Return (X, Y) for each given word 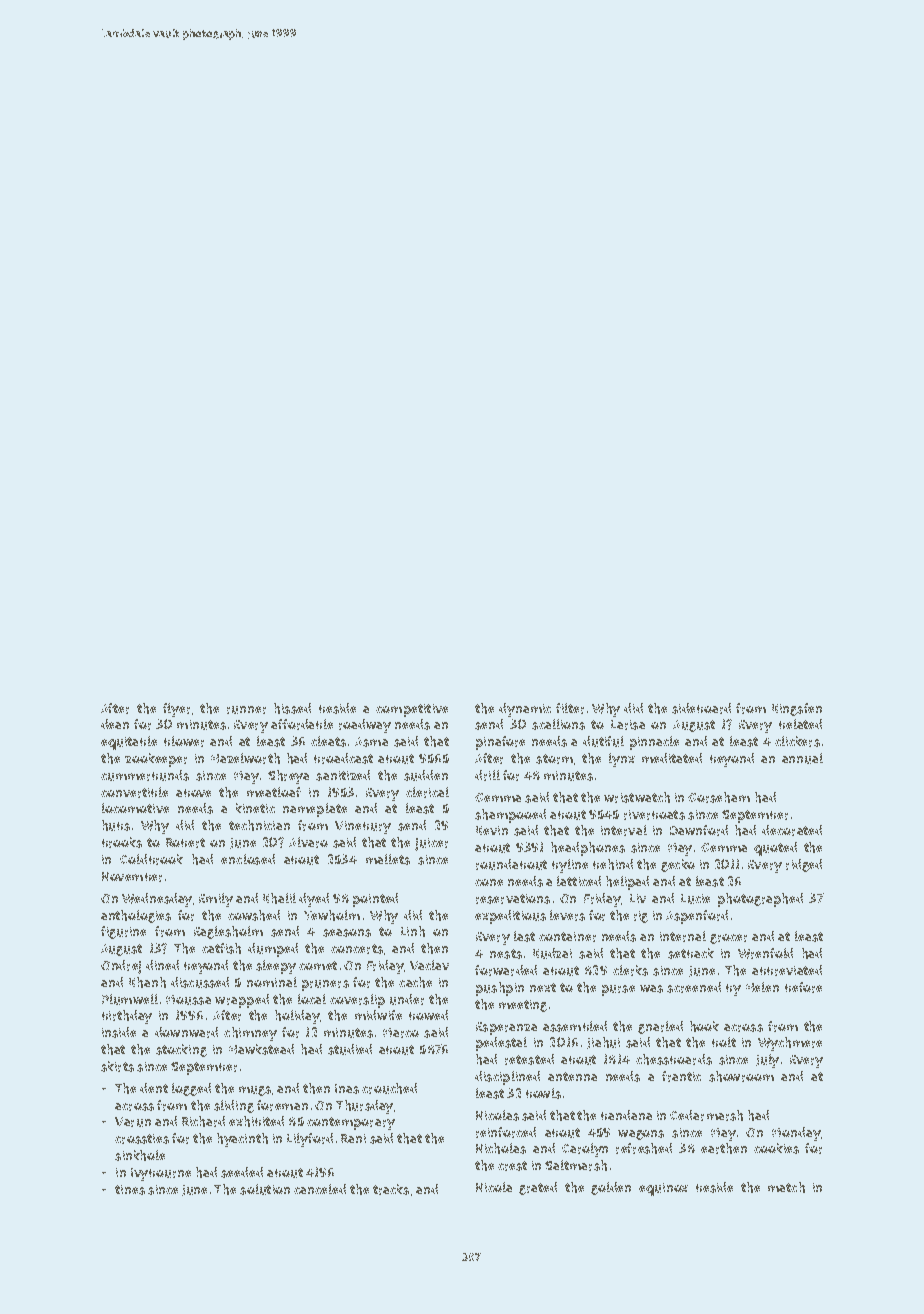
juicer (431, 844)
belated (800, 724)
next (543, 987)
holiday (297, 1017)
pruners (325, 985)
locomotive (135, 808)
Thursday (364, 1107)
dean (115, 724)
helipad (627, 883)
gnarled (660, 1027)
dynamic (525, 710)
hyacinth (242, 1140)
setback (691, 953)
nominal (272, 982)
